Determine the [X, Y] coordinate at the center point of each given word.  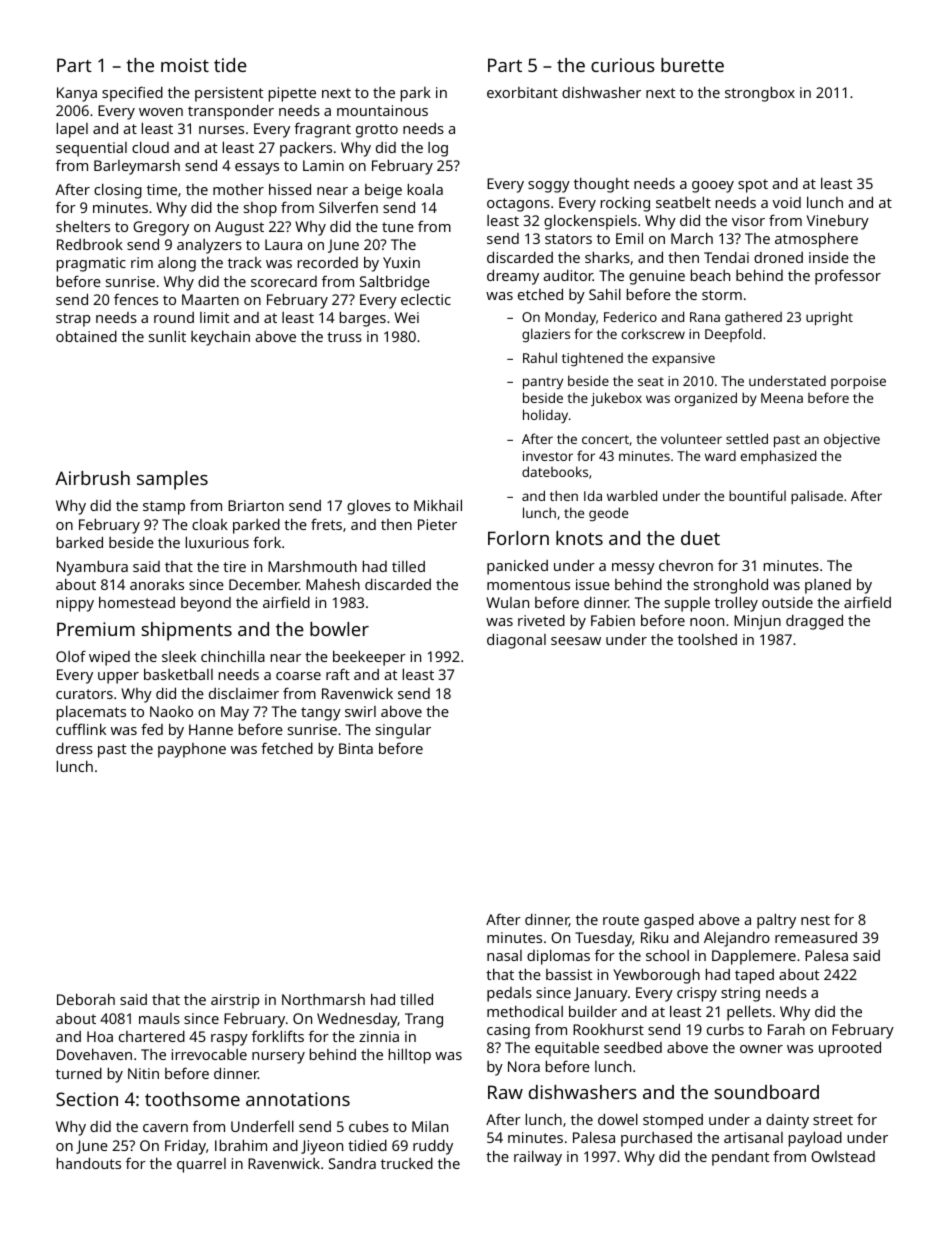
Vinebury [838, 222]
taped [754, 976]
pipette [292, 94]
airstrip [235, 1001]
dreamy [513, 277]
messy [633, 569]
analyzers [209, 246]
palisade [817, 497]
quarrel [201, 1165]
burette [692, 65]
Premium [96, 629]
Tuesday [603, 939]
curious [623, 65]
